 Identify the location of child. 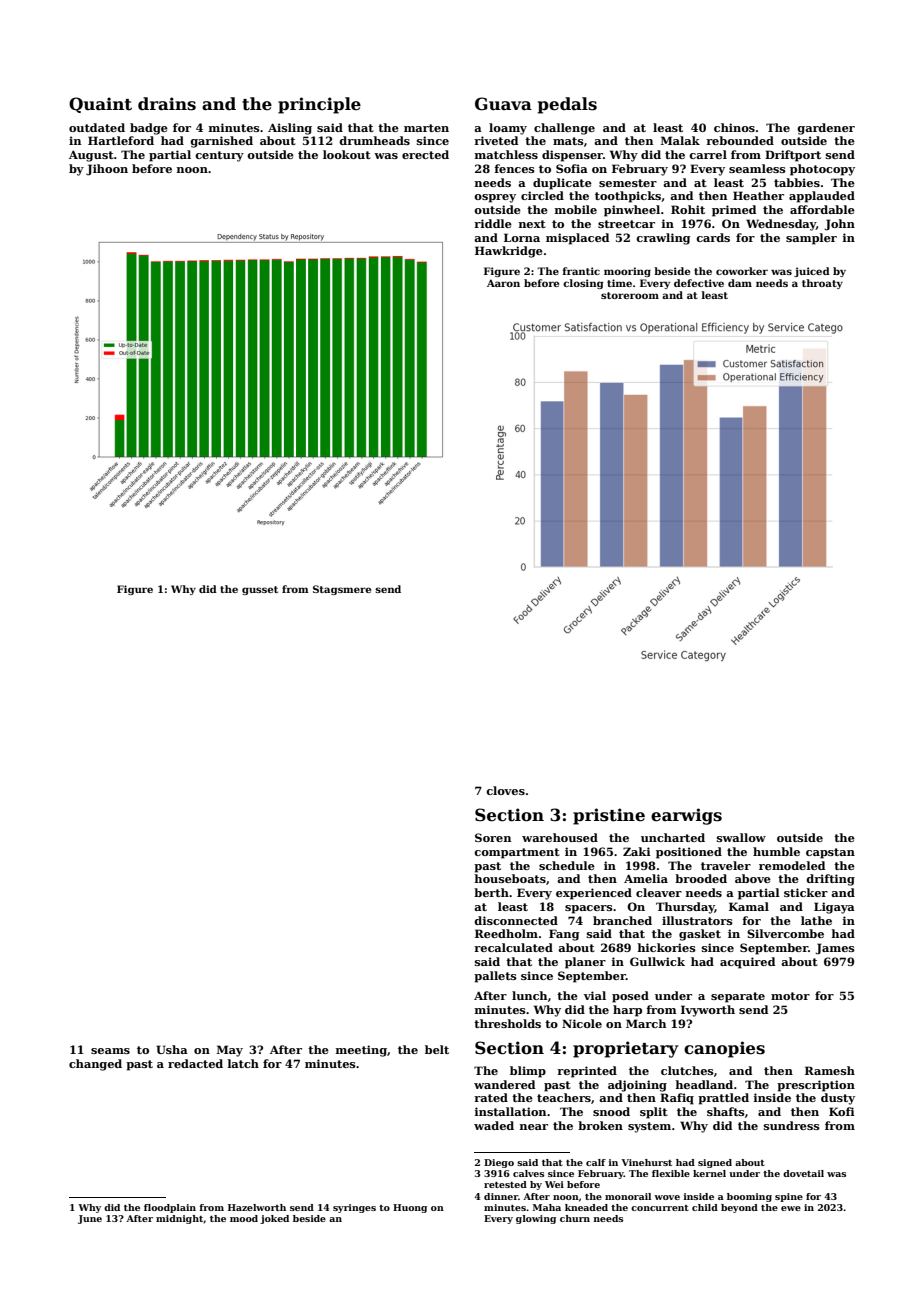
(705, 1207).
